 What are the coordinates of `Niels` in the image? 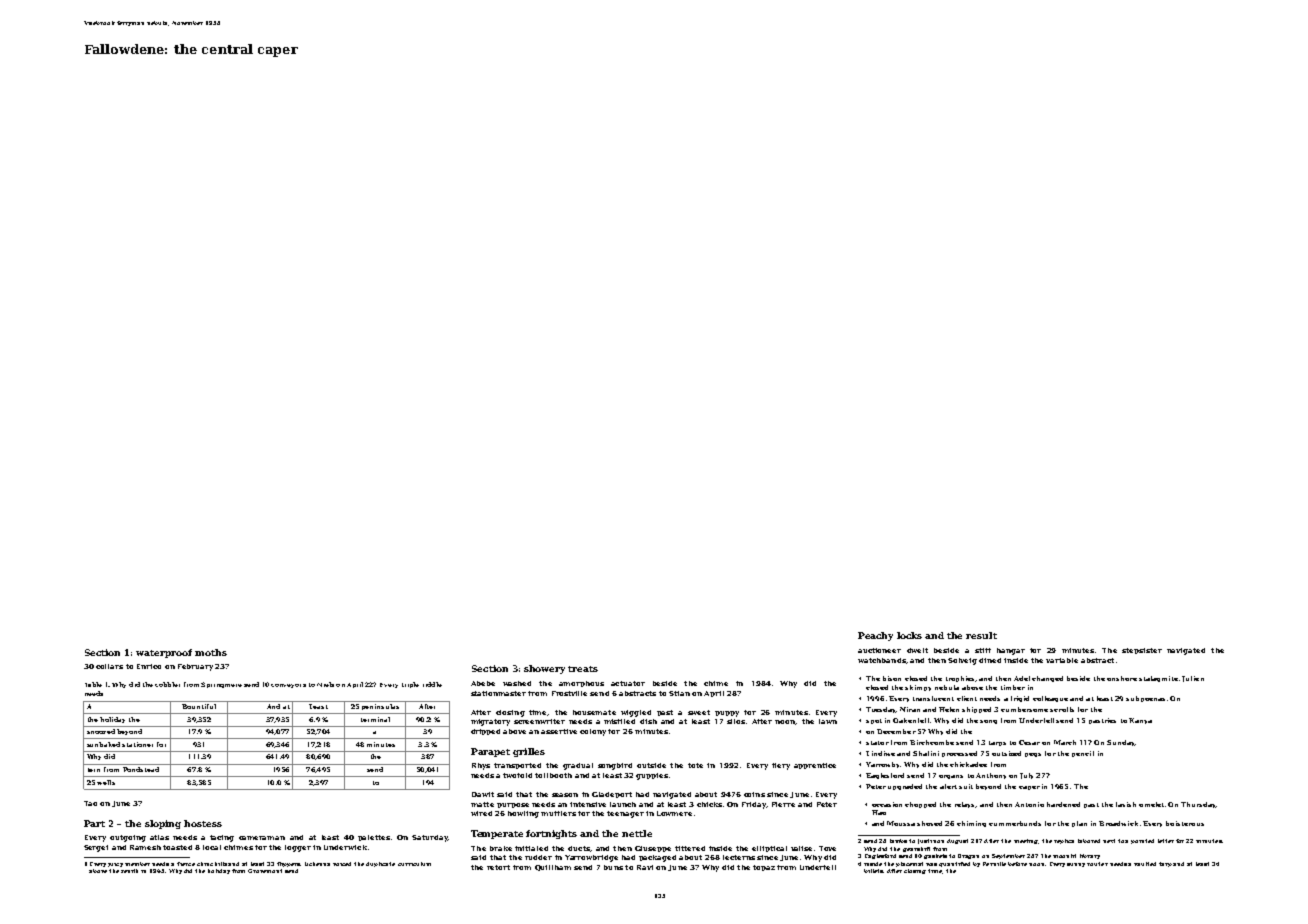 It's located at (325, 684).
